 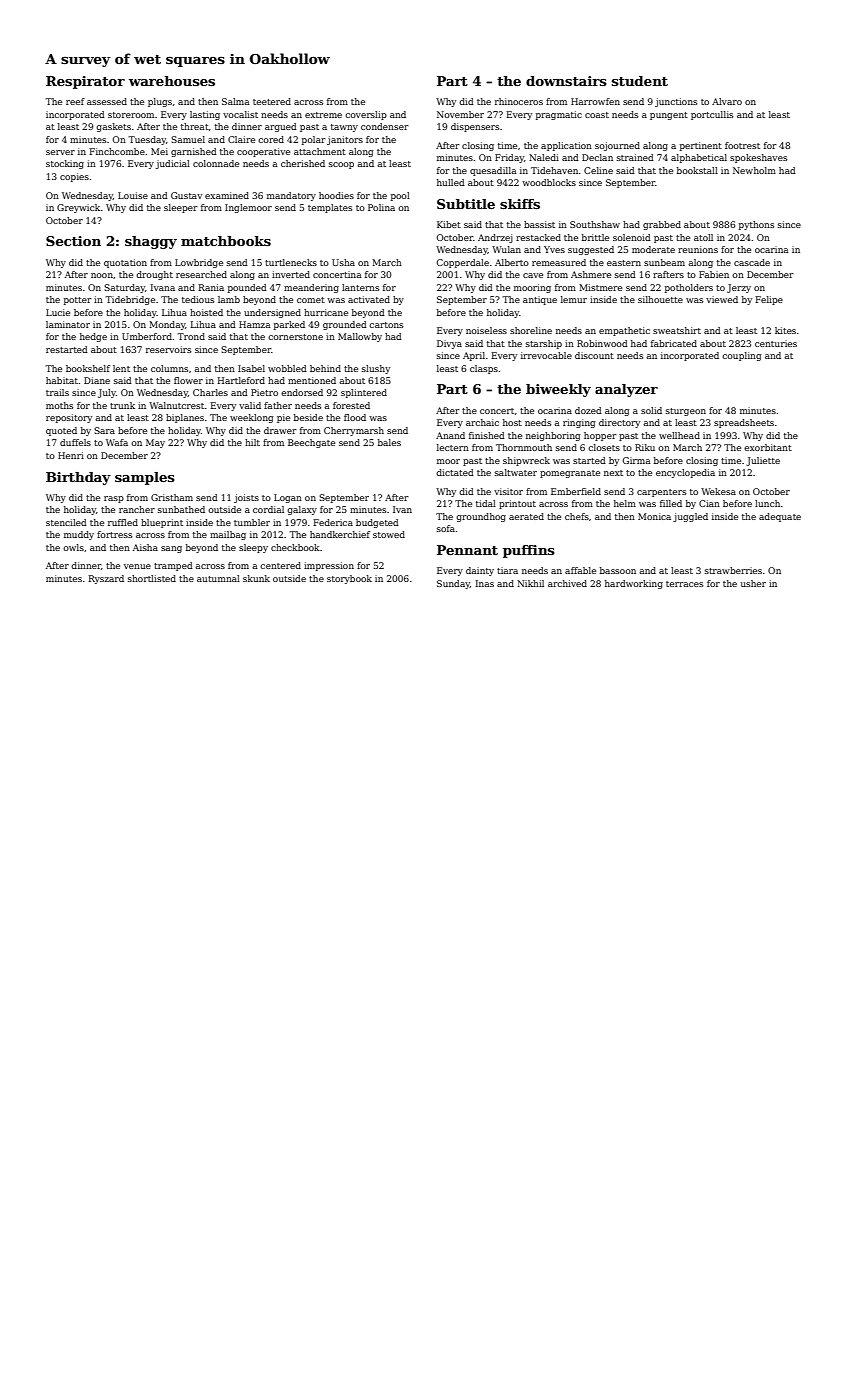 I want to click on Felipe, so click(x=769, y=300).
